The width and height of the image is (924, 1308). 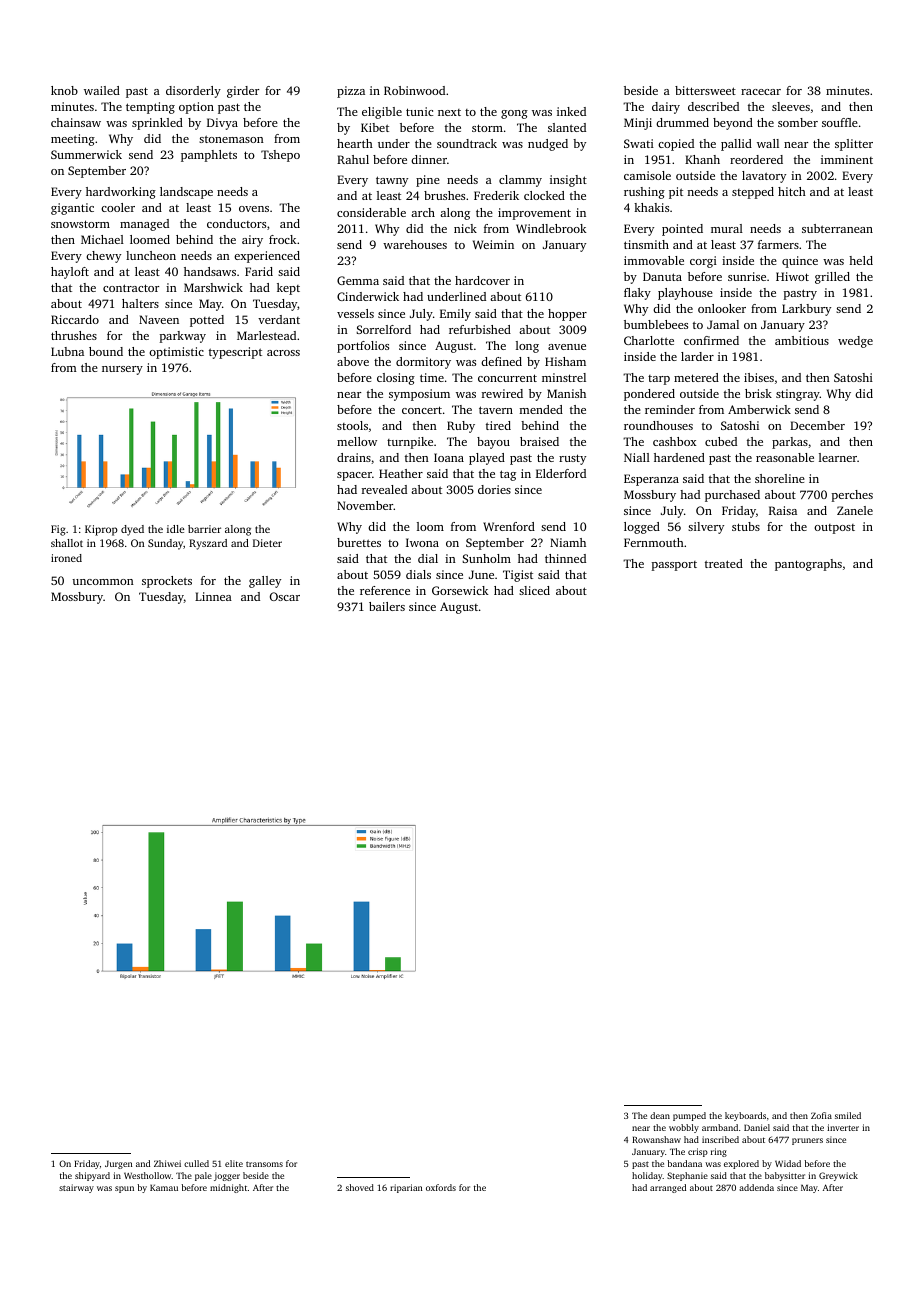 What do you see at coordinates (76, 1188) in the image?
I see `stairway` at bounding box center [76, 1188].
